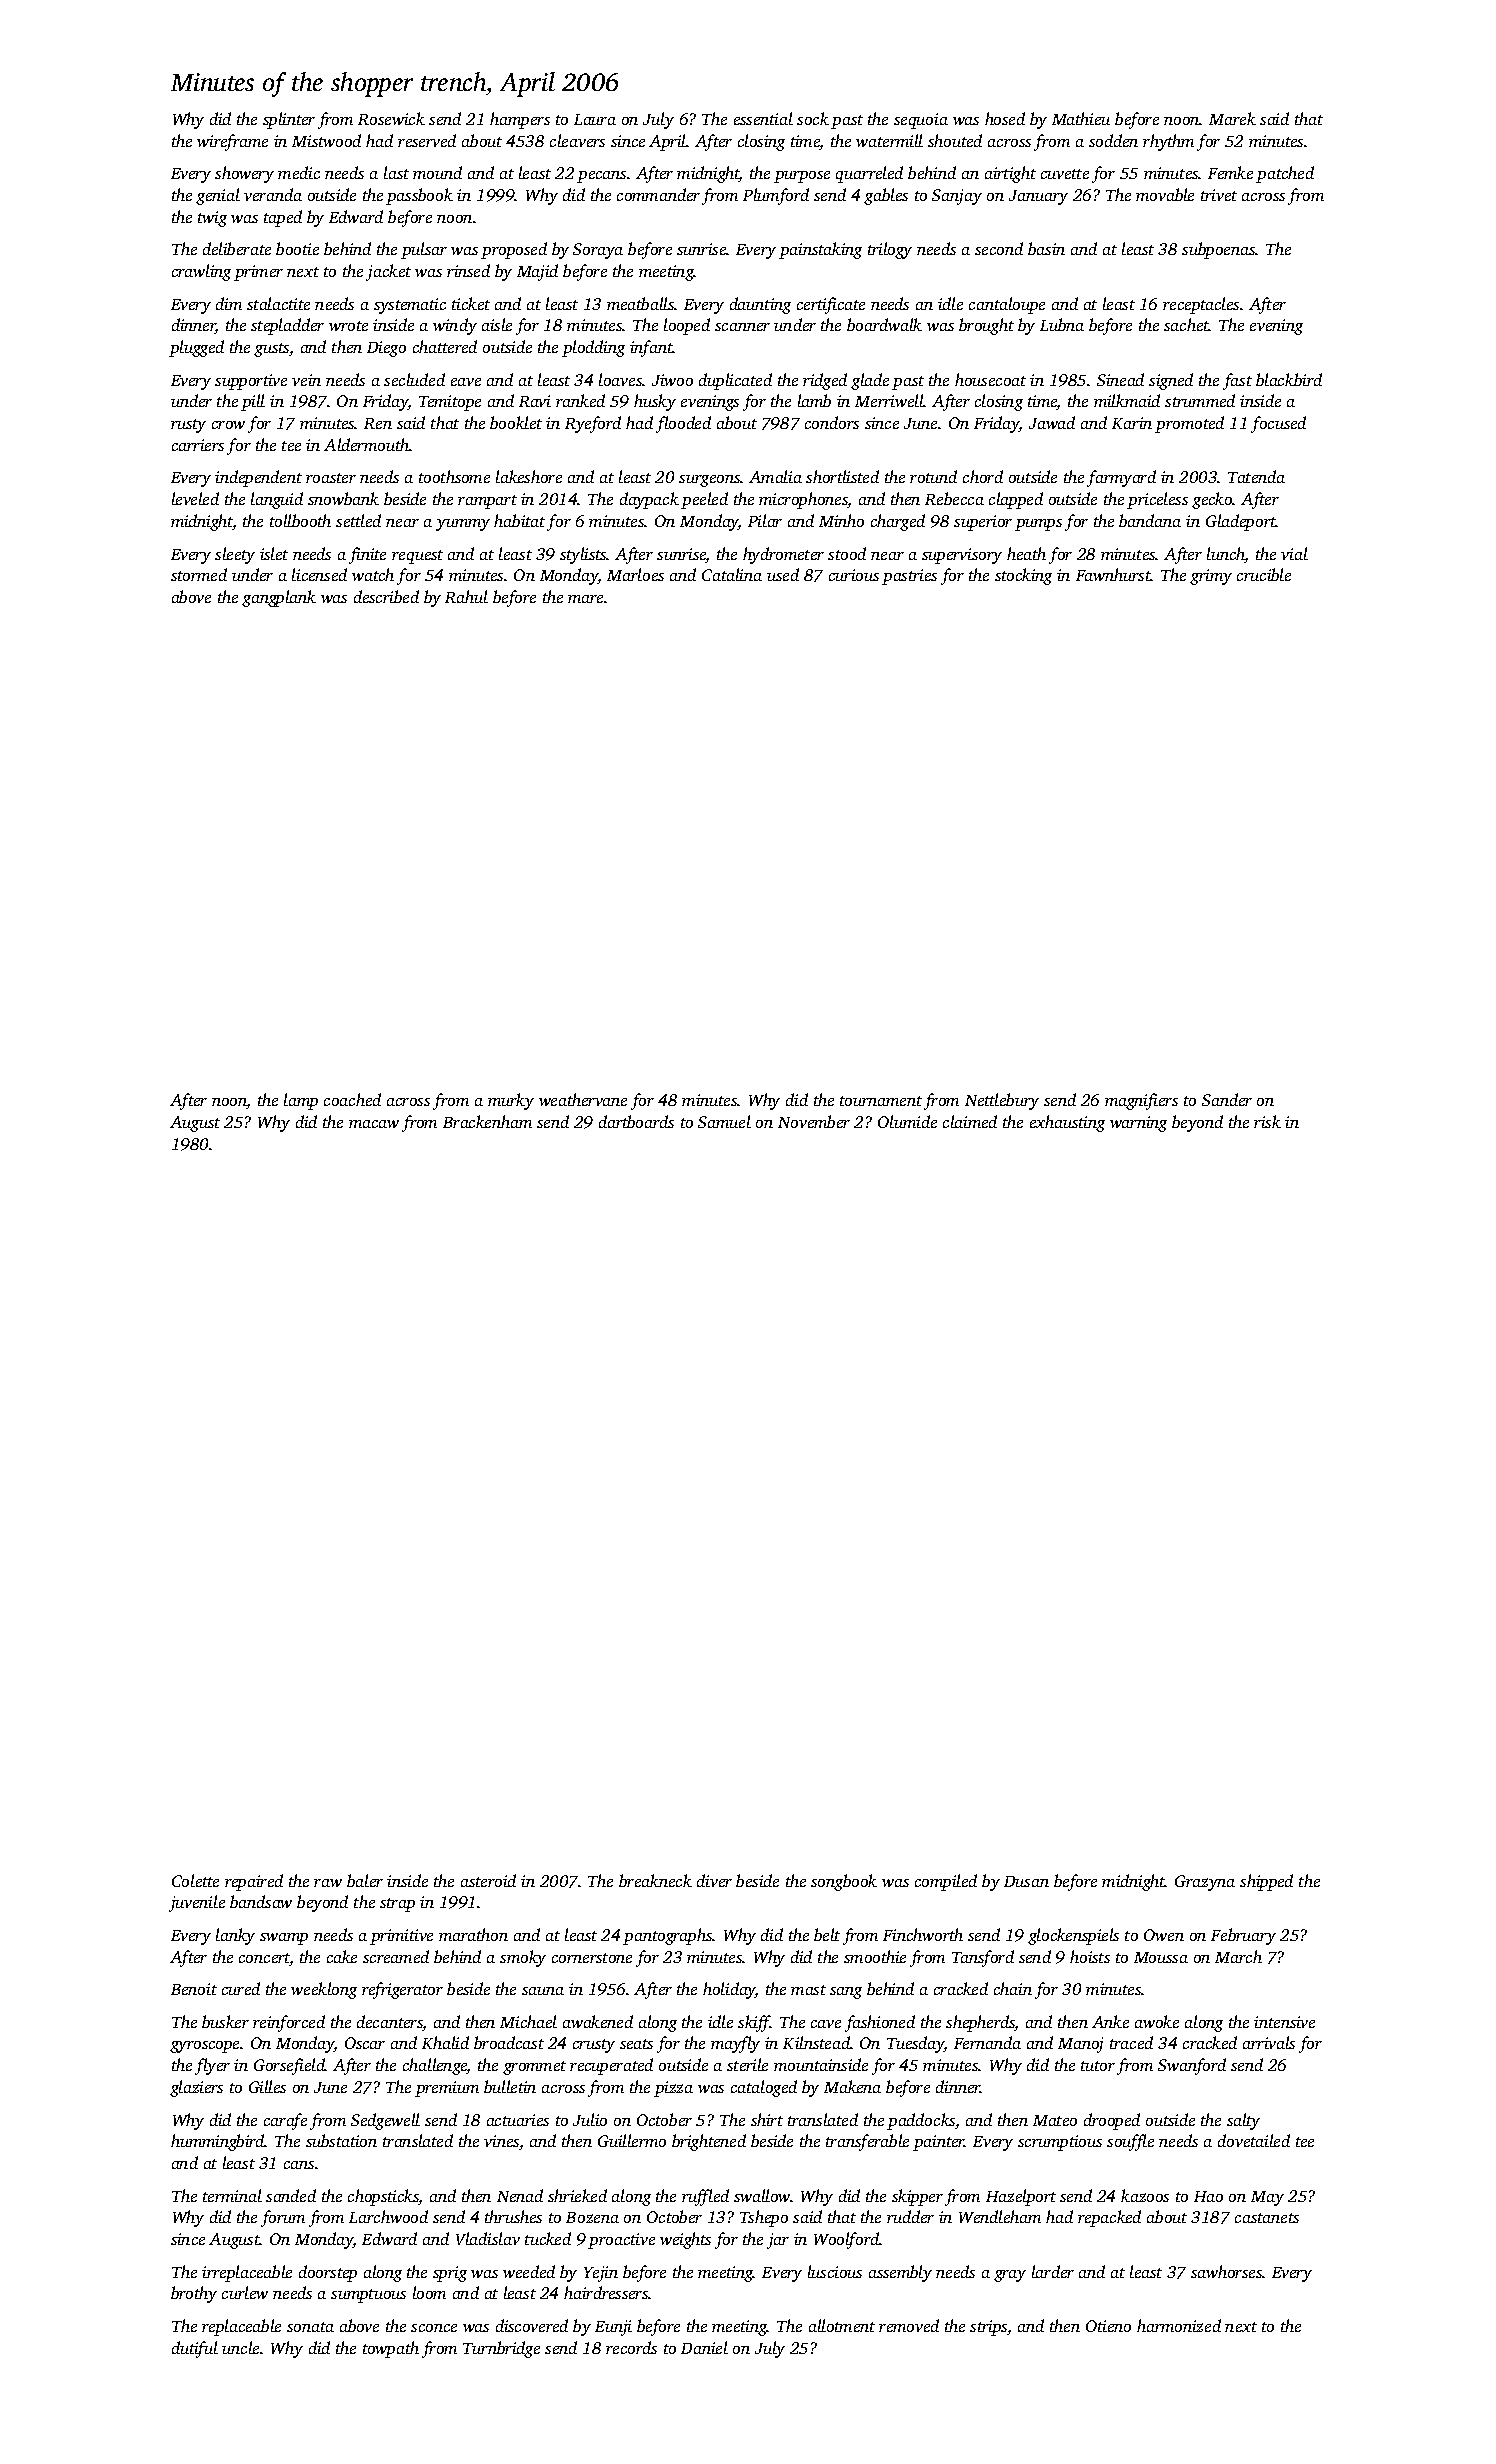 Image resolution: width=1496 pixels, height=2464 pixels. Describe the element at coordinates (232, 142) in the screenshot. I see `wireframe` at that location.
